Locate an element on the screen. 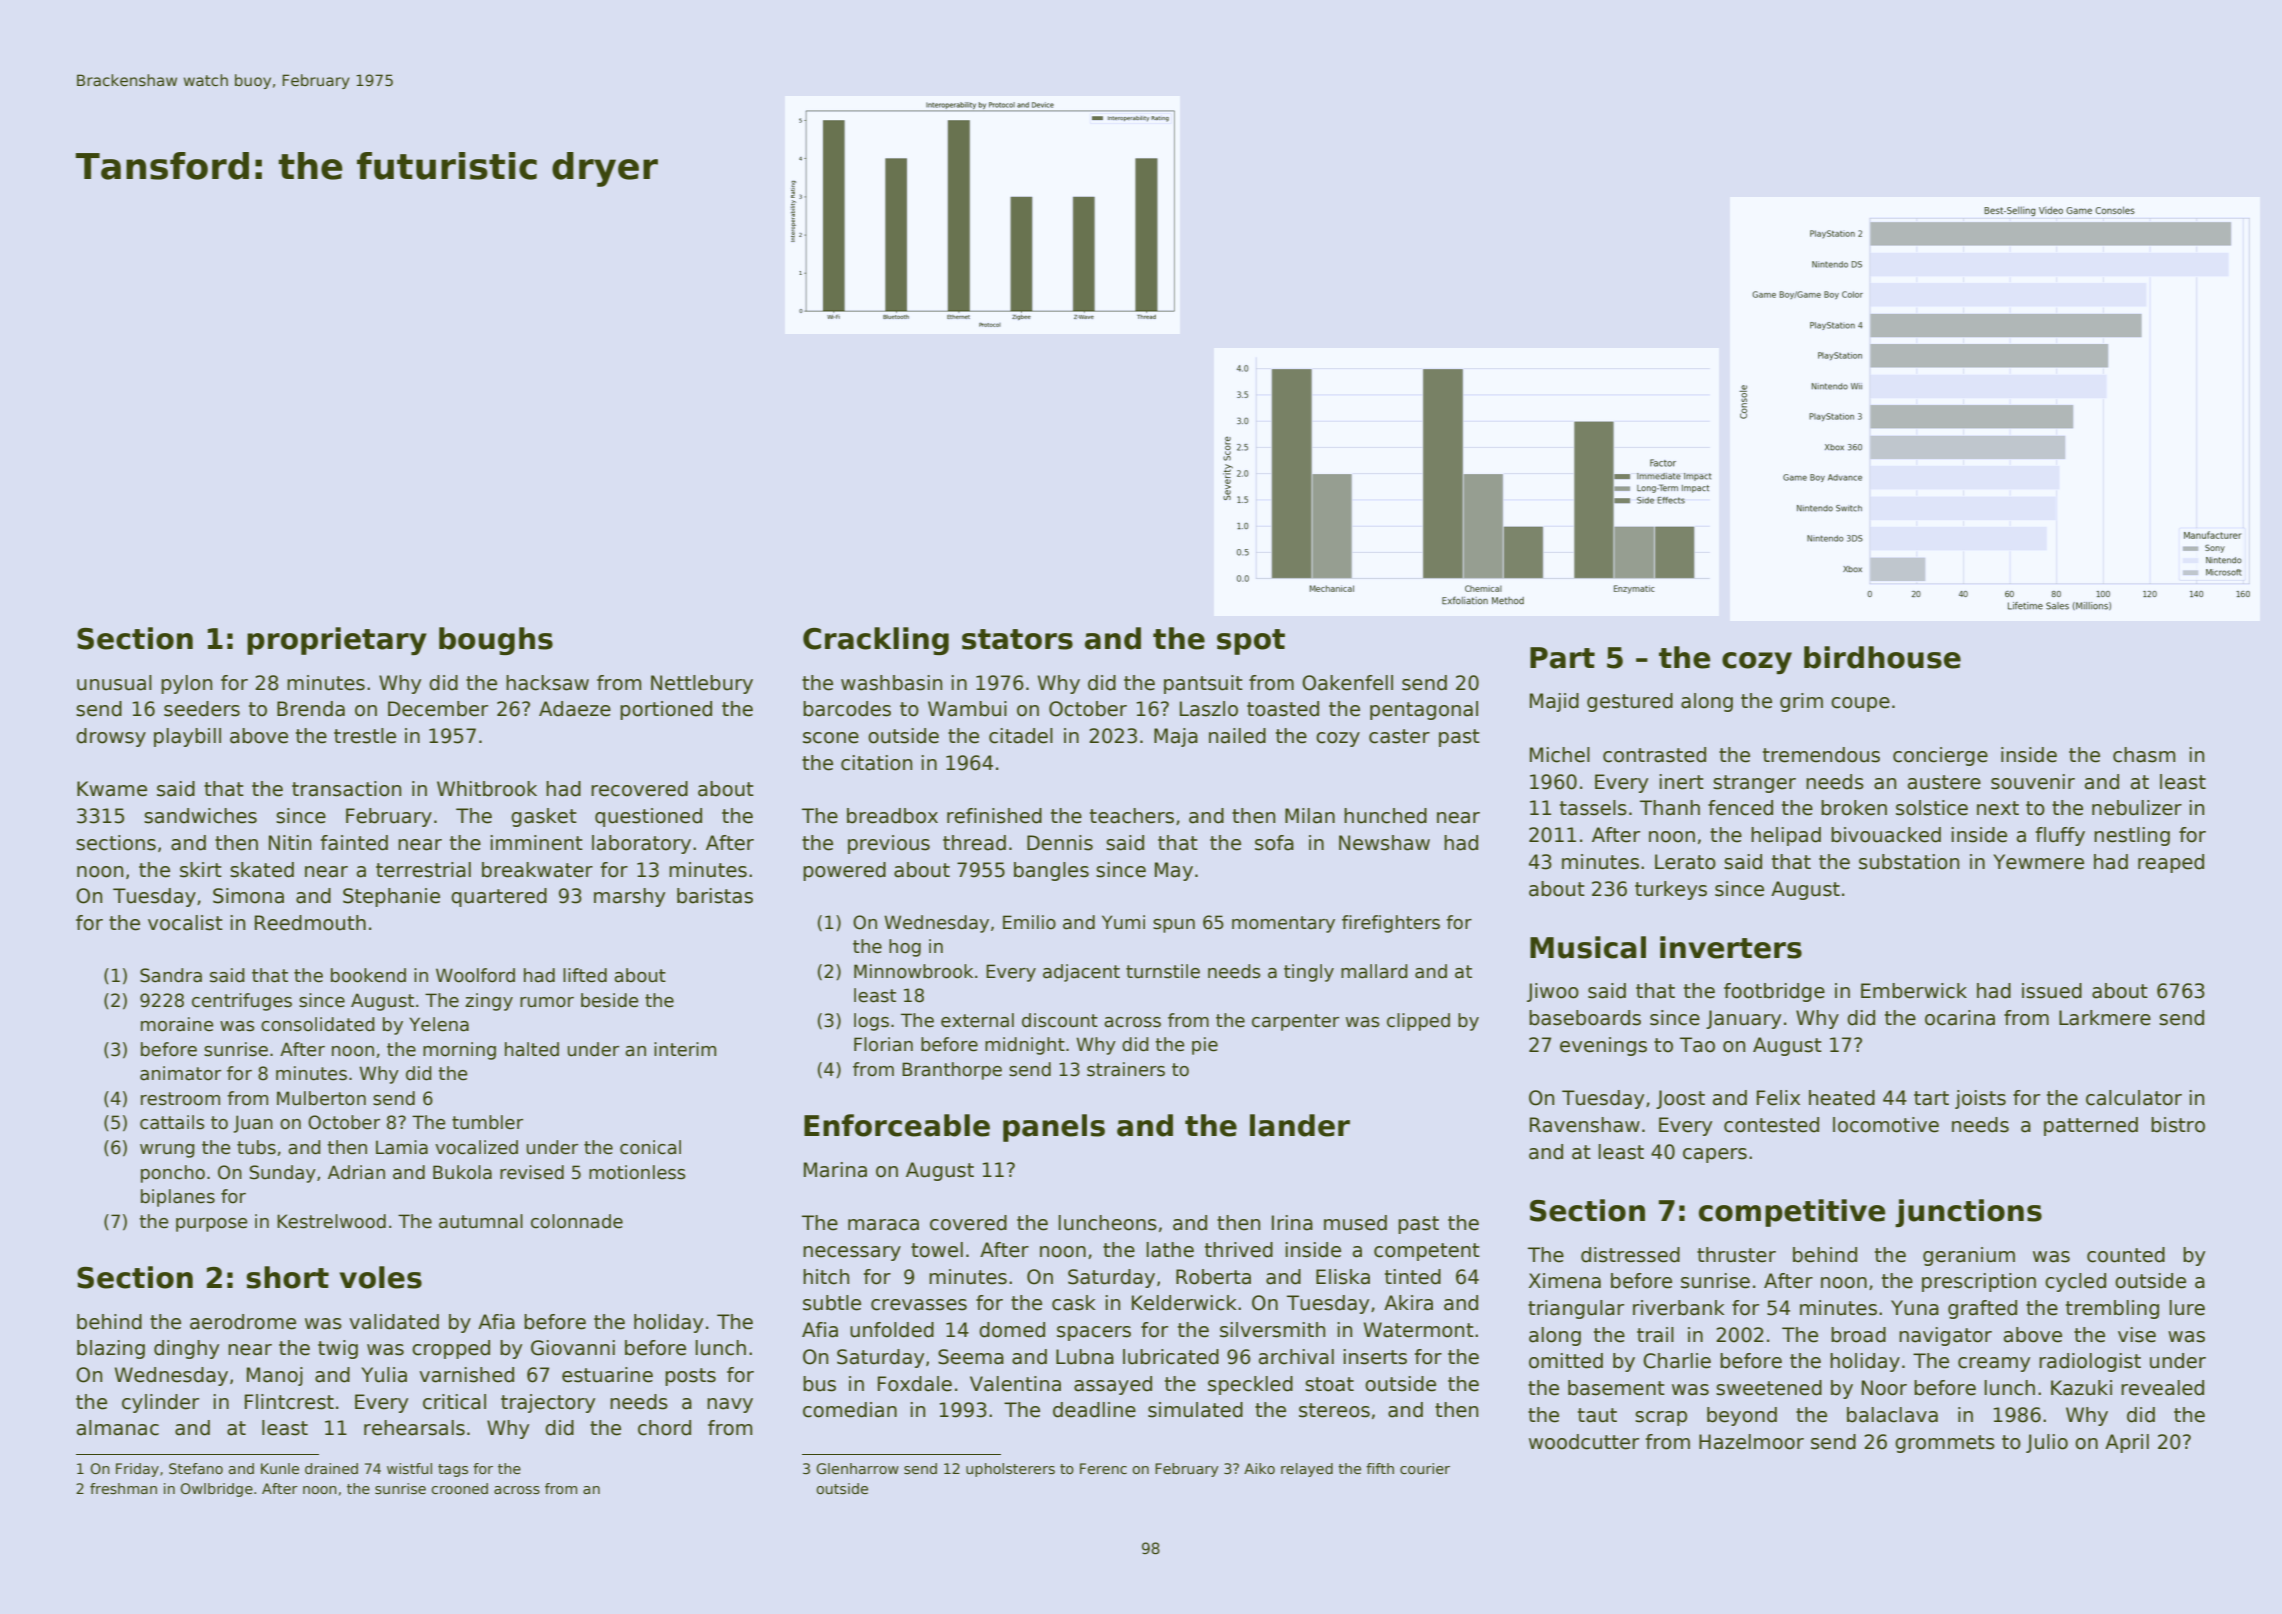 The width and height of the screenshot is (2282, 1614). Dennis is located at coordinates (1060, 843).
